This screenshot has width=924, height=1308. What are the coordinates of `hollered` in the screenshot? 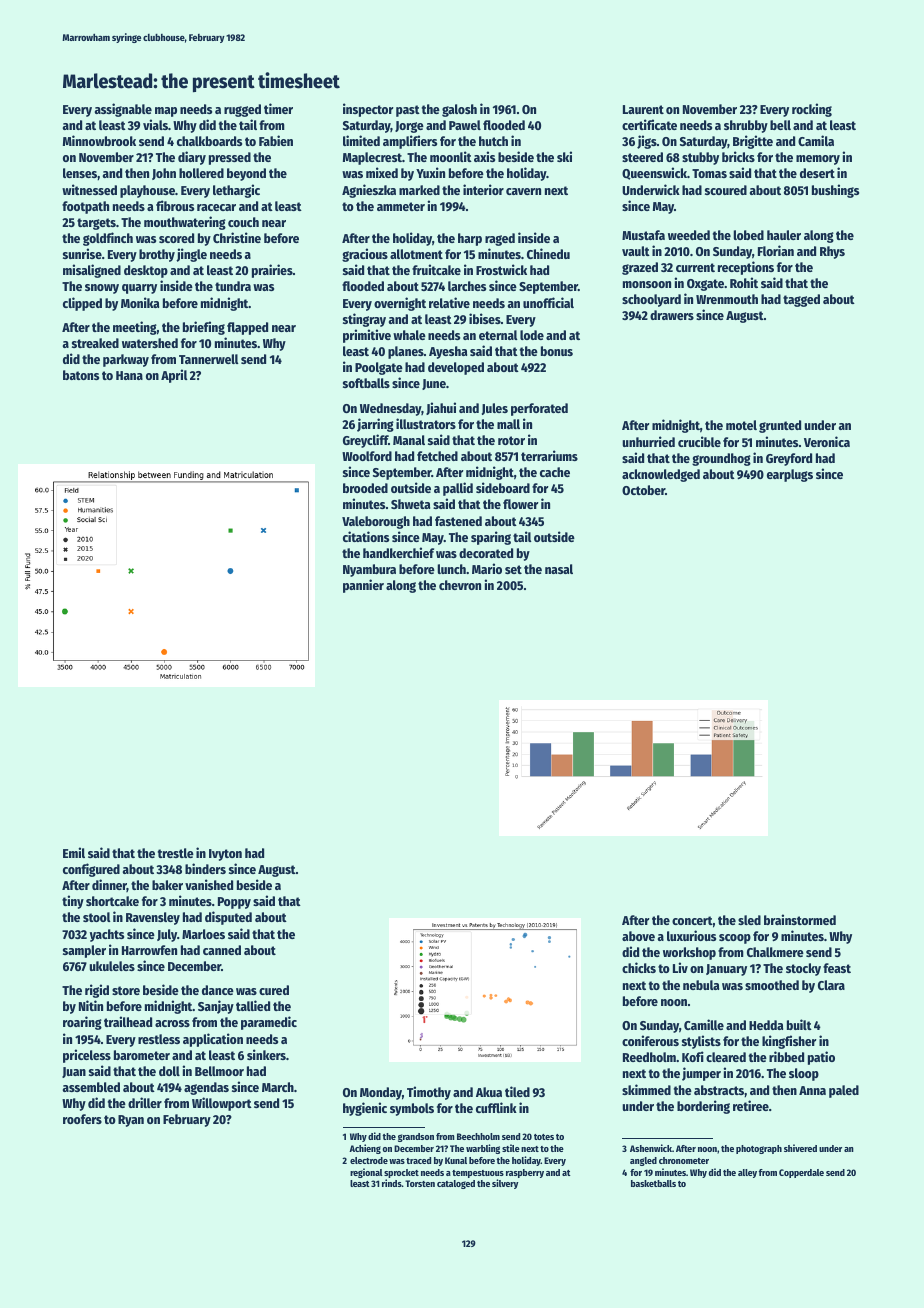 It's located at (201, 173).
